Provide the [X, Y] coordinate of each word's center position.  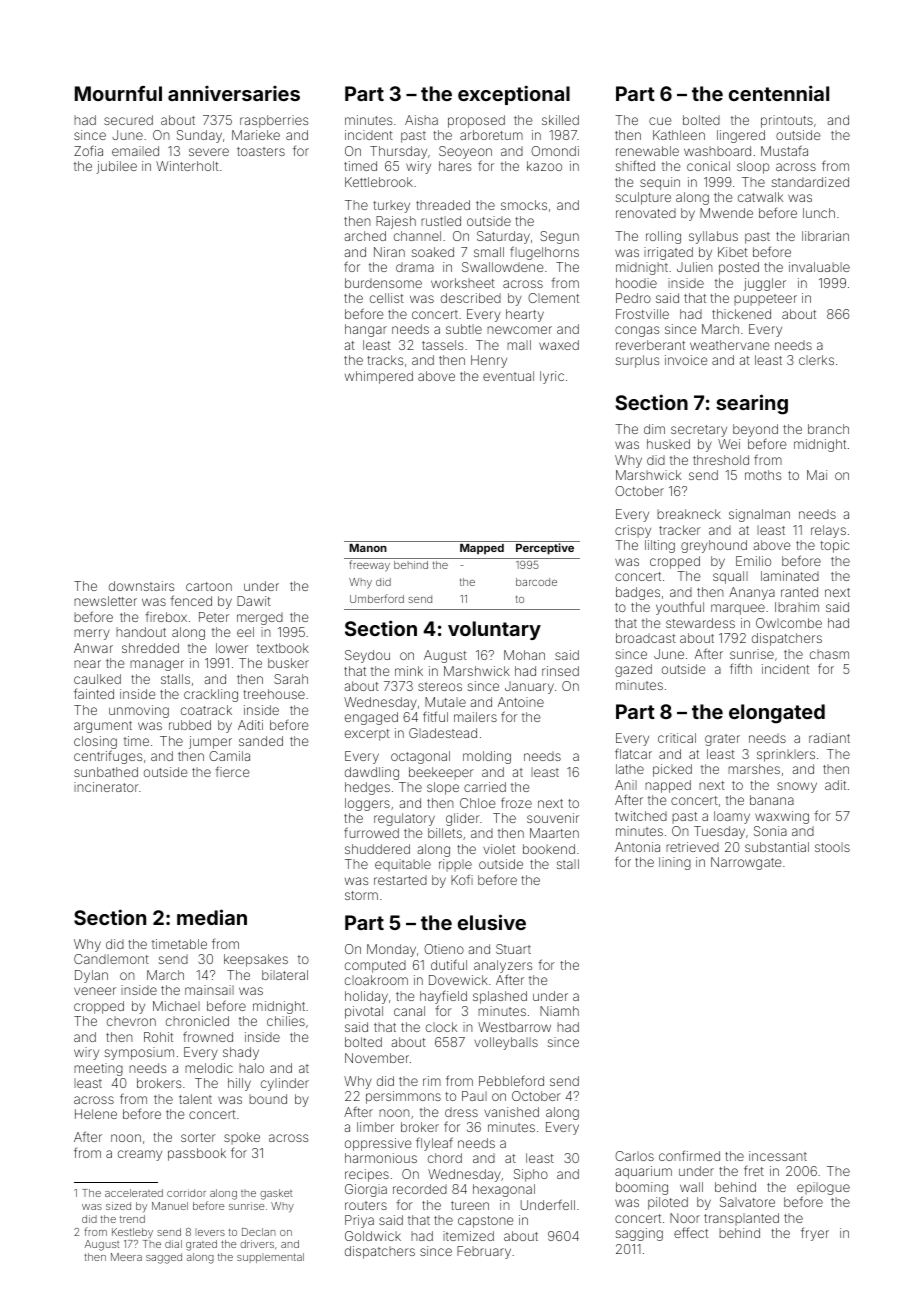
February [484, 1252]
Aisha [421, 120]
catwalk [760, 197]
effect [691, 1232]
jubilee [117, 167]
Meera [126, 1257]
